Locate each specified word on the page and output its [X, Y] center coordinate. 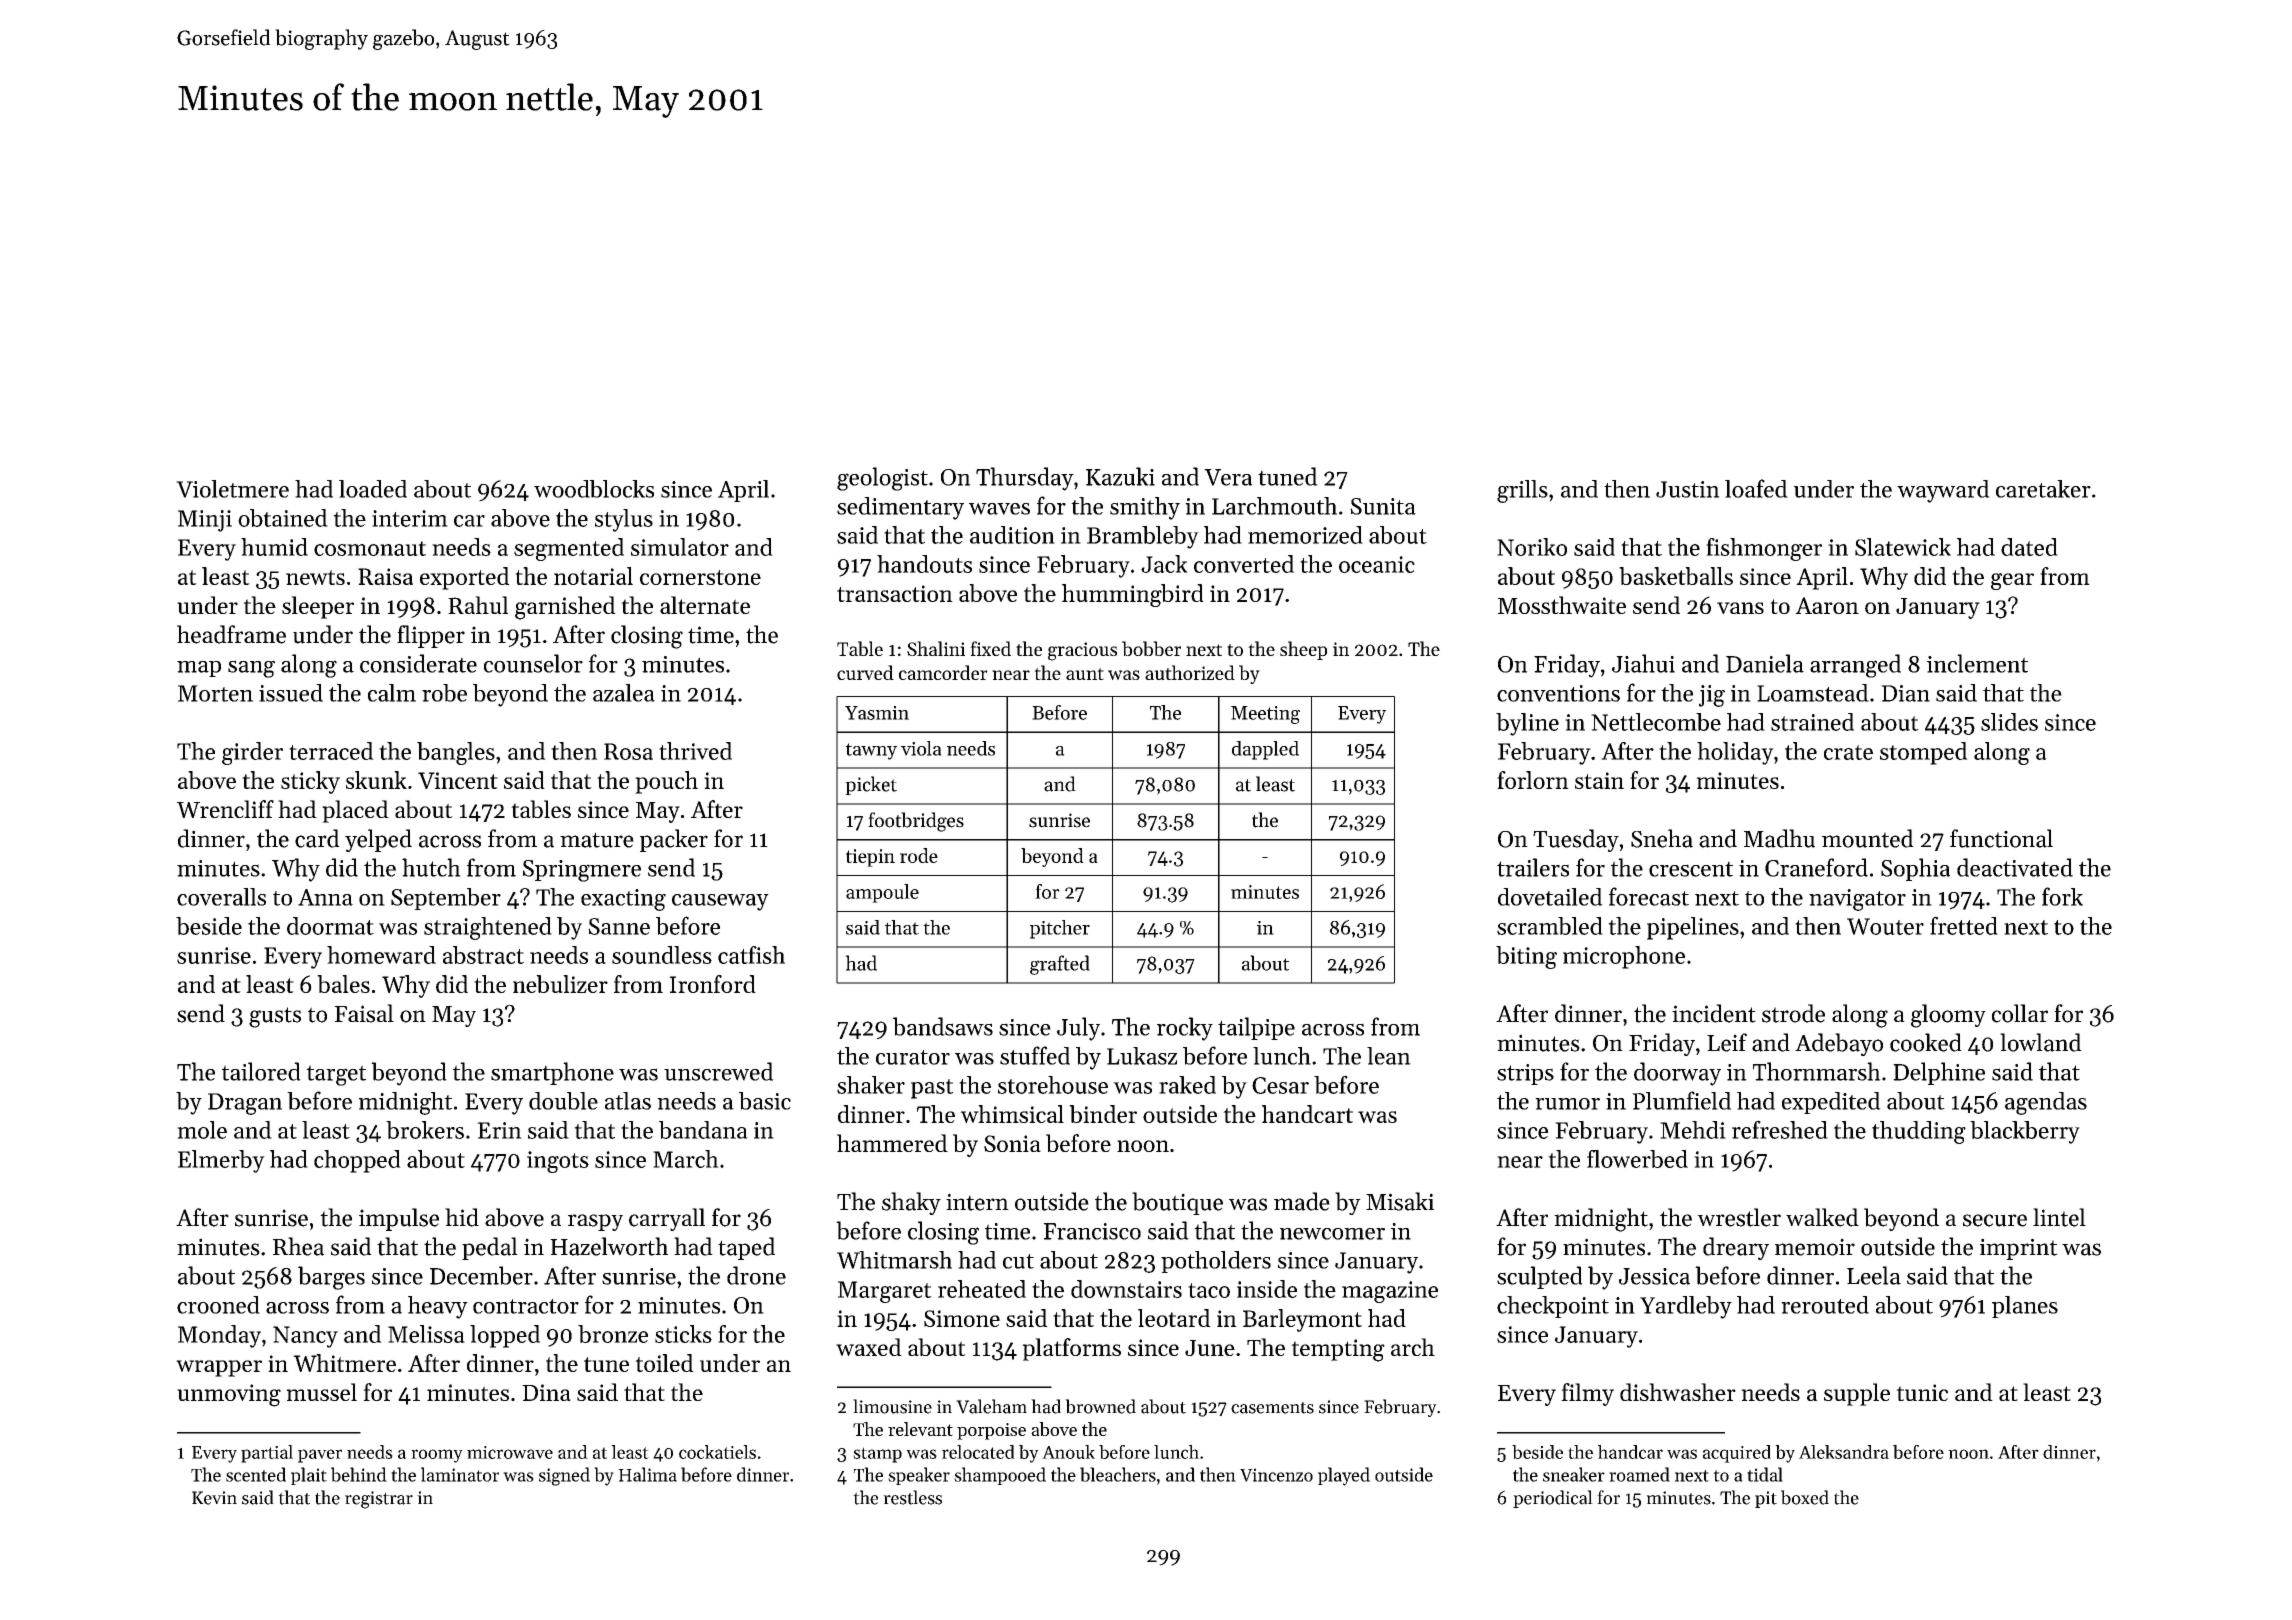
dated [2029, 547]
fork [2062, 896]
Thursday [1025, 479]
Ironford [712, 984]
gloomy [1948, 1016]
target [336, 1075]
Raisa [385, 576]
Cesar [1280, 1085]
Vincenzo [1276, 1475]
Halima [647, 1474]
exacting [623, 900]
